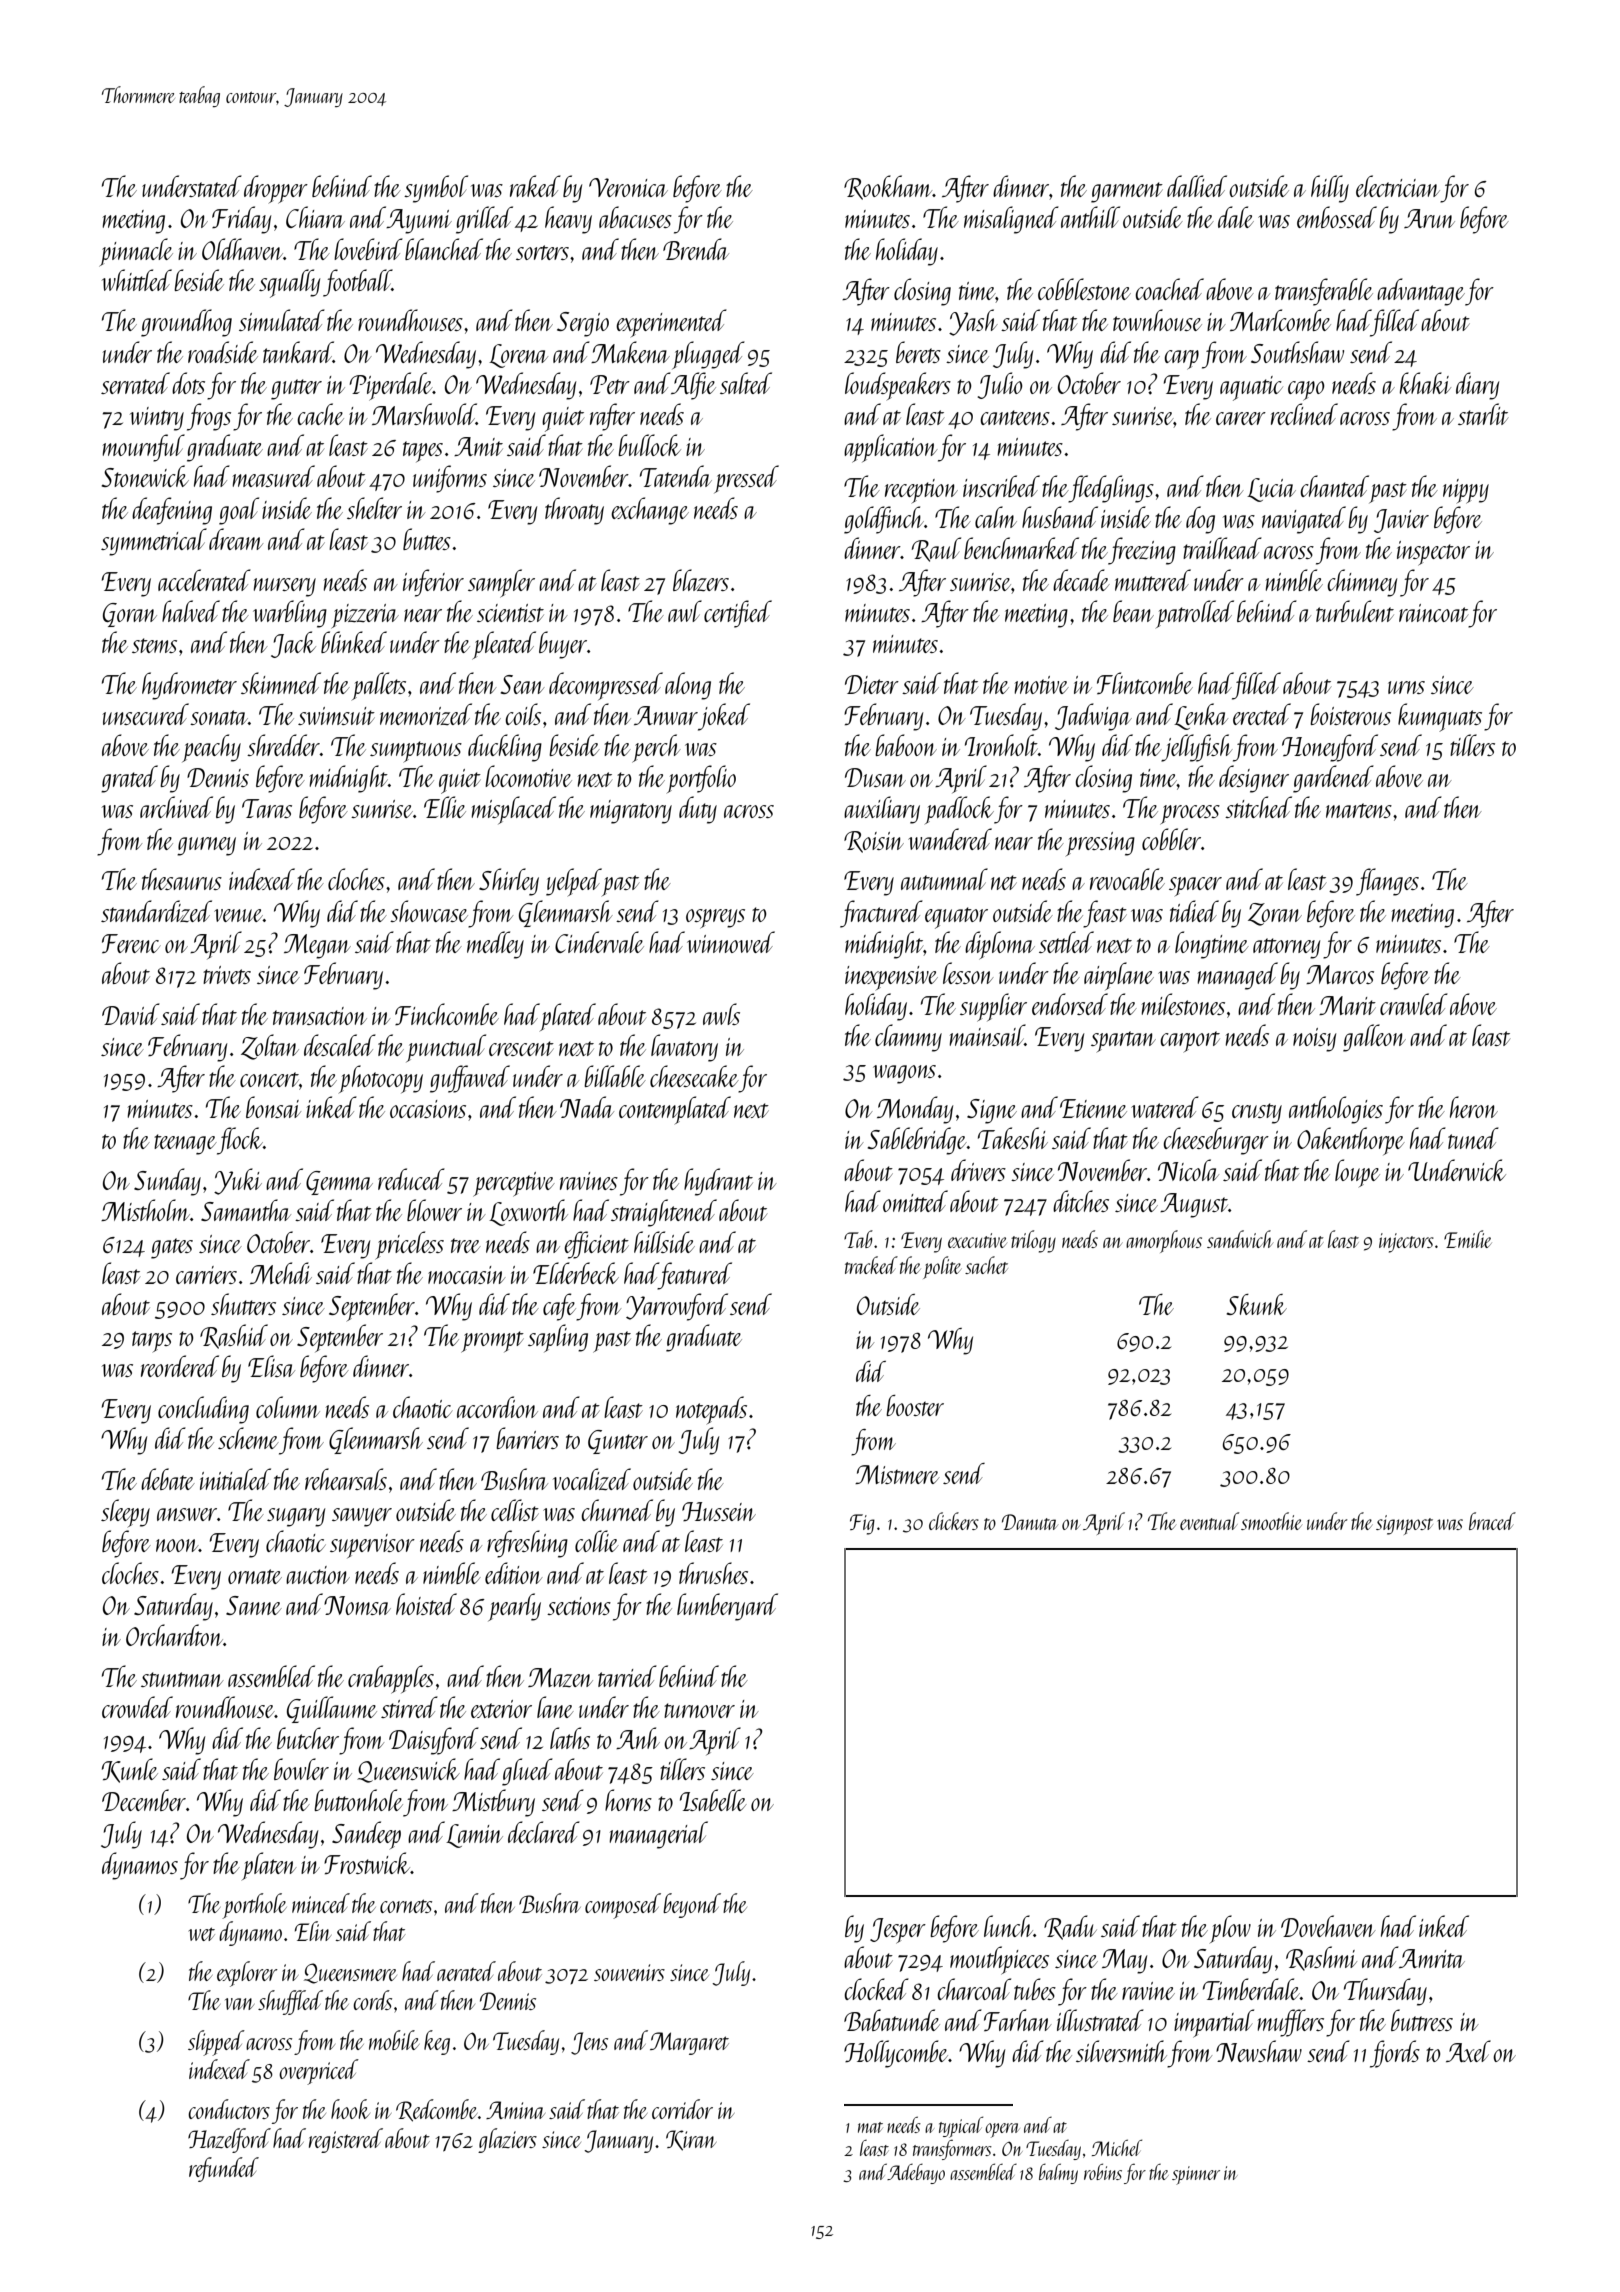 The image size is (1620, 2292). Describe the element at coordinates (1324, 292) in the screenshot. I see `transferable` at that location.
